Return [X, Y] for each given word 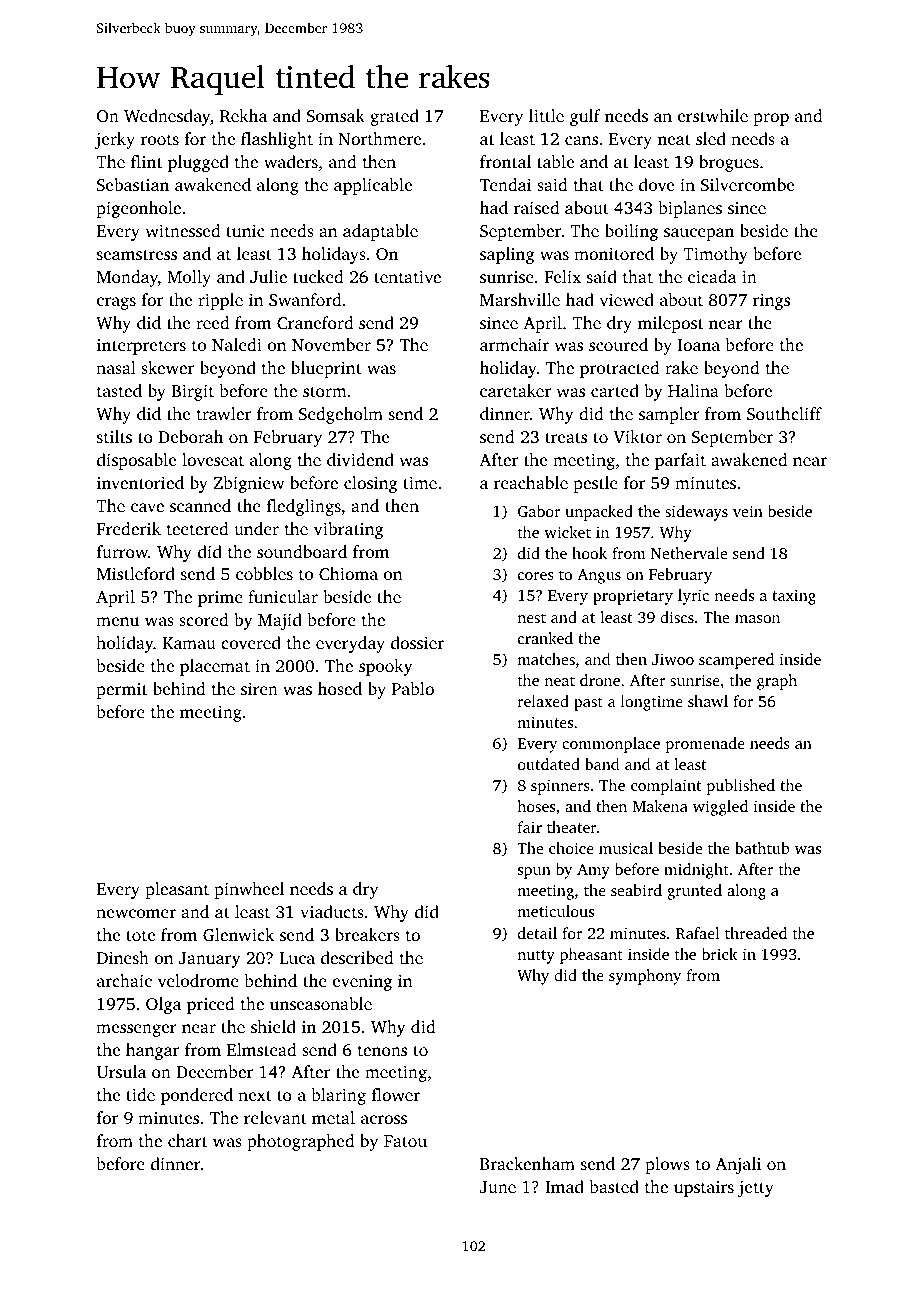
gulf [585, 117]
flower [396, 1094]
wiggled [720, 808]
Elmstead [262, 1049]
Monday [127, 278]
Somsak [336, 116]
